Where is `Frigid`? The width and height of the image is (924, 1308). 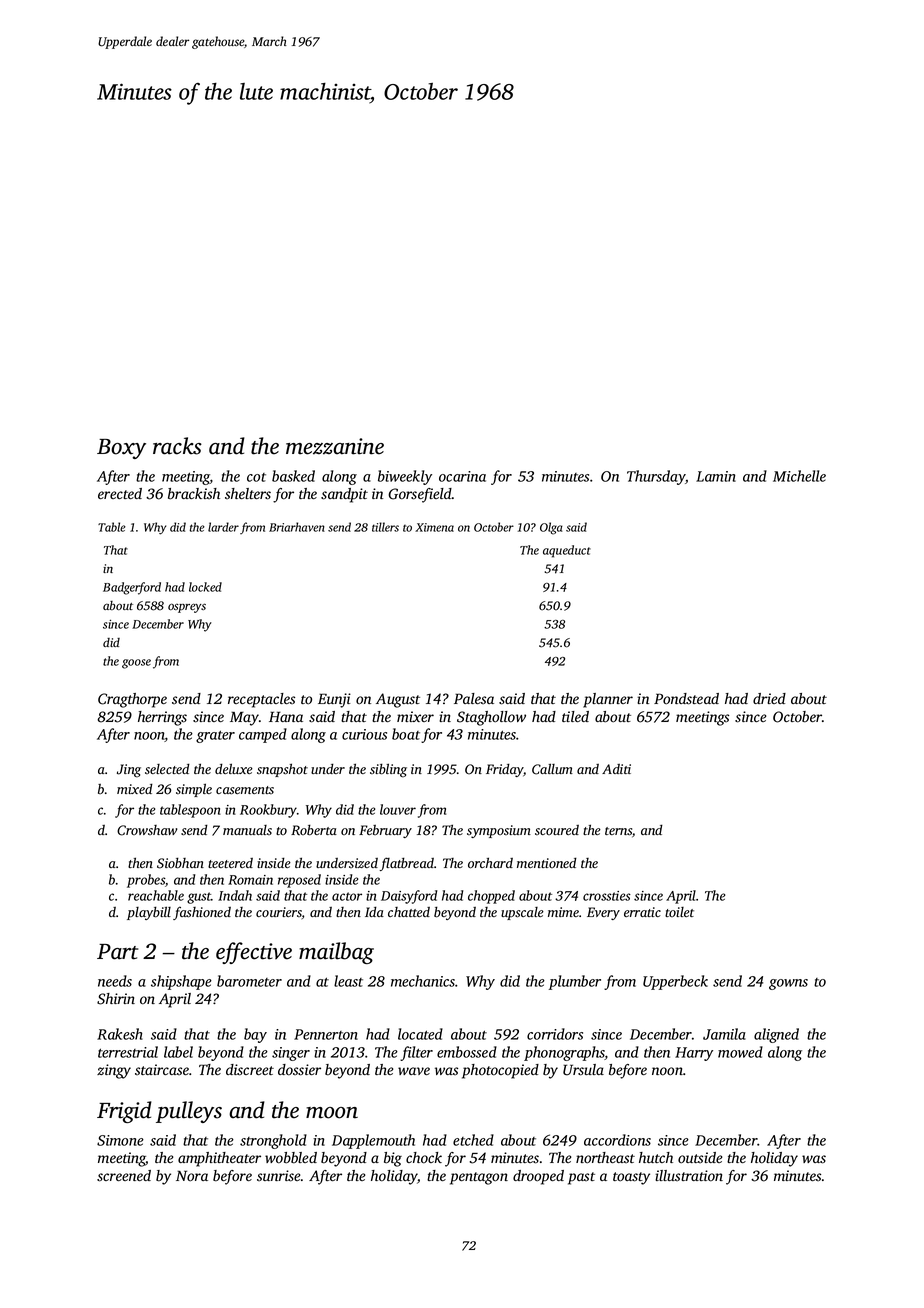 Frigid is located at coordinates (124, 1112).
